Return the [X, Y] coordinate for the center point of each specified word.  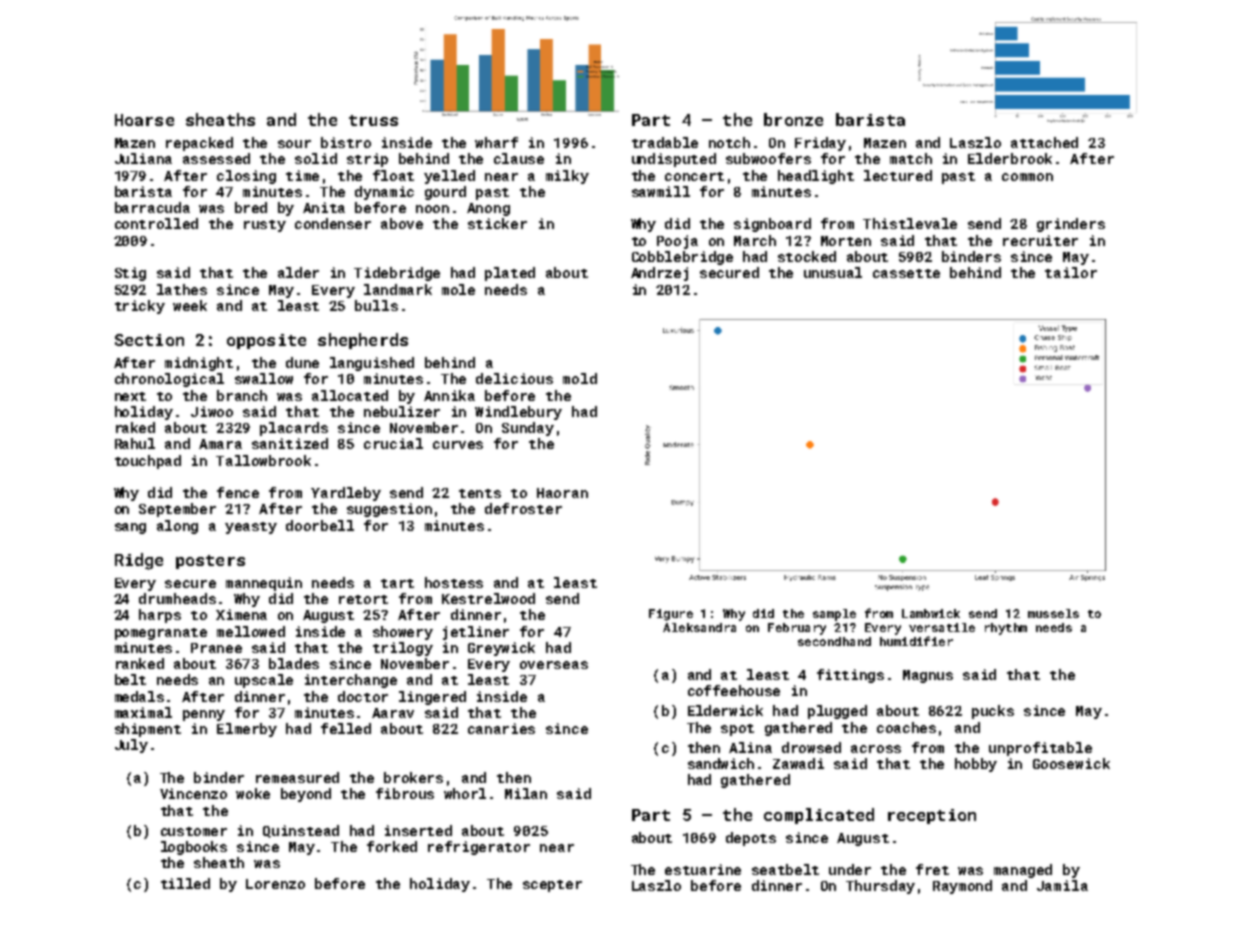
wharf [496, 142]
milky [567, 177]
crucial [393, 443]
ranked [140, 663]
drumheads [177, 598]
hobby [976, 765]
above [402, 223]
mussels [1053, 613]
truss [373, 120]
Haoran [562, 493]
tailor [1071, 272]
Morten [846, 241]
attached [1044, 142]
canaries [501, 728]
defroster [523, 508]
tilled [185, 883]
